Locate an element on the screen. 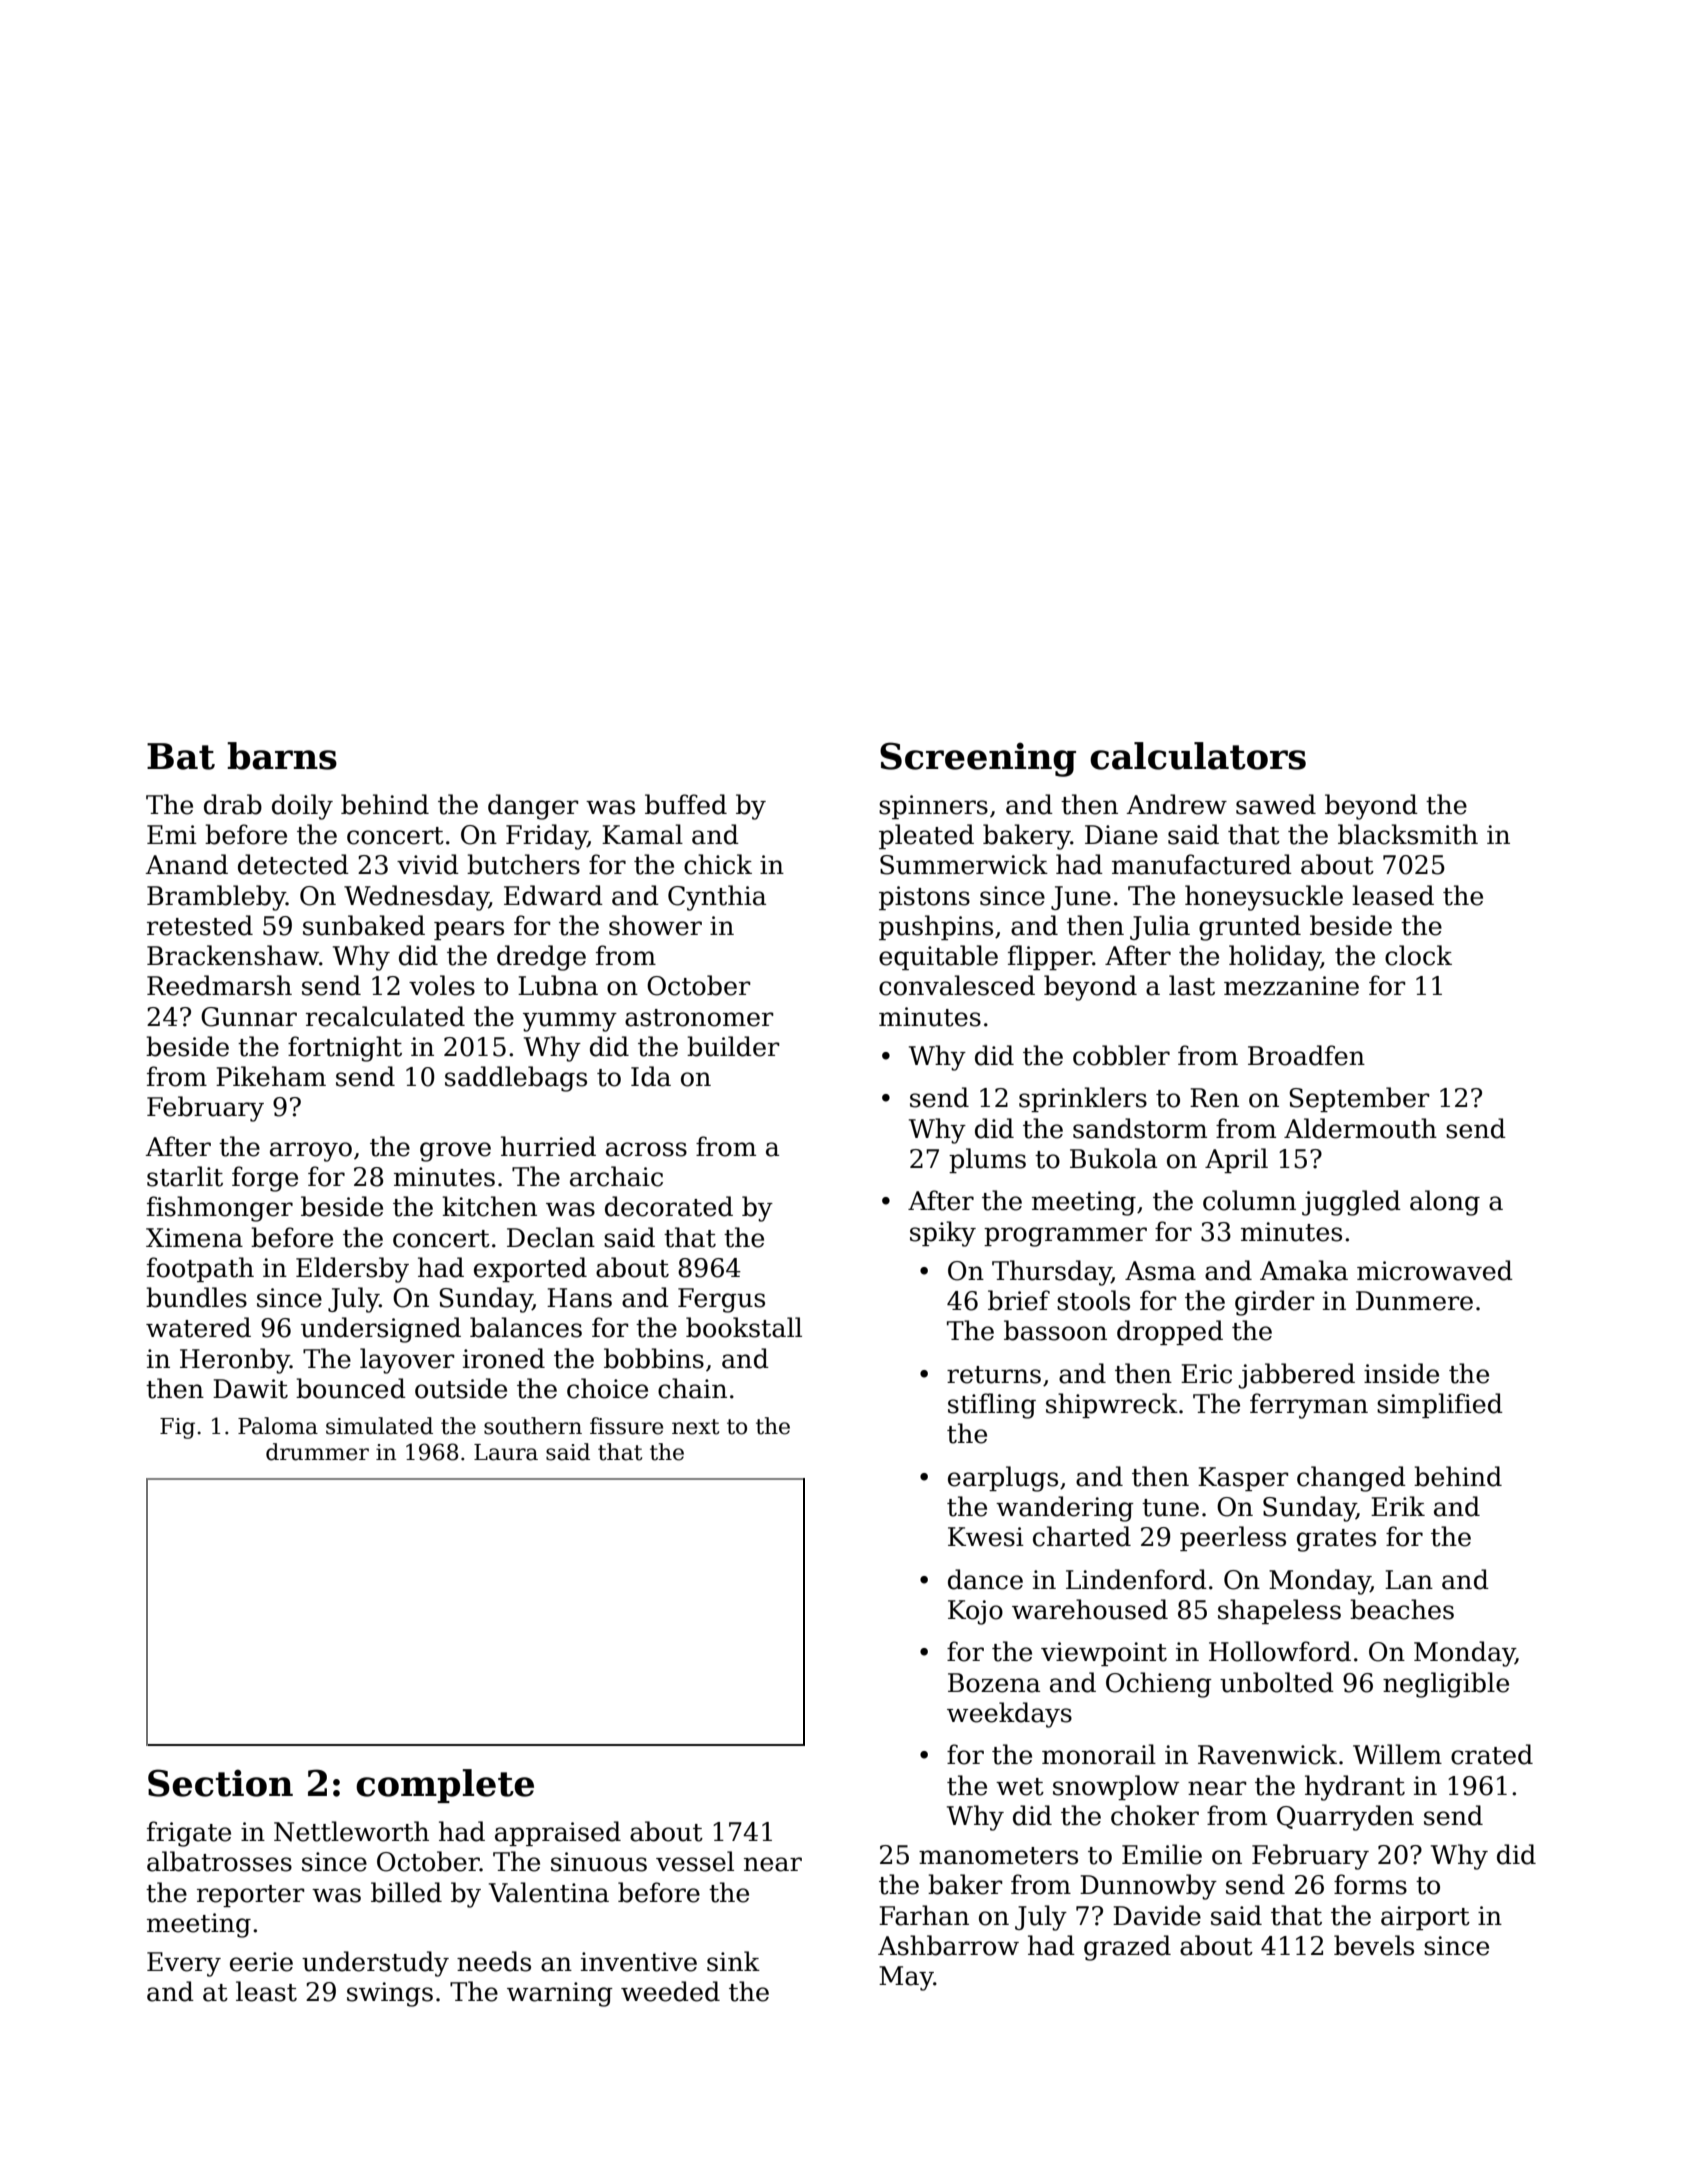 Image resolution: width=1683 pixels, height=2178 pixels. albatrosses is located at coordinates (219, 1861).
